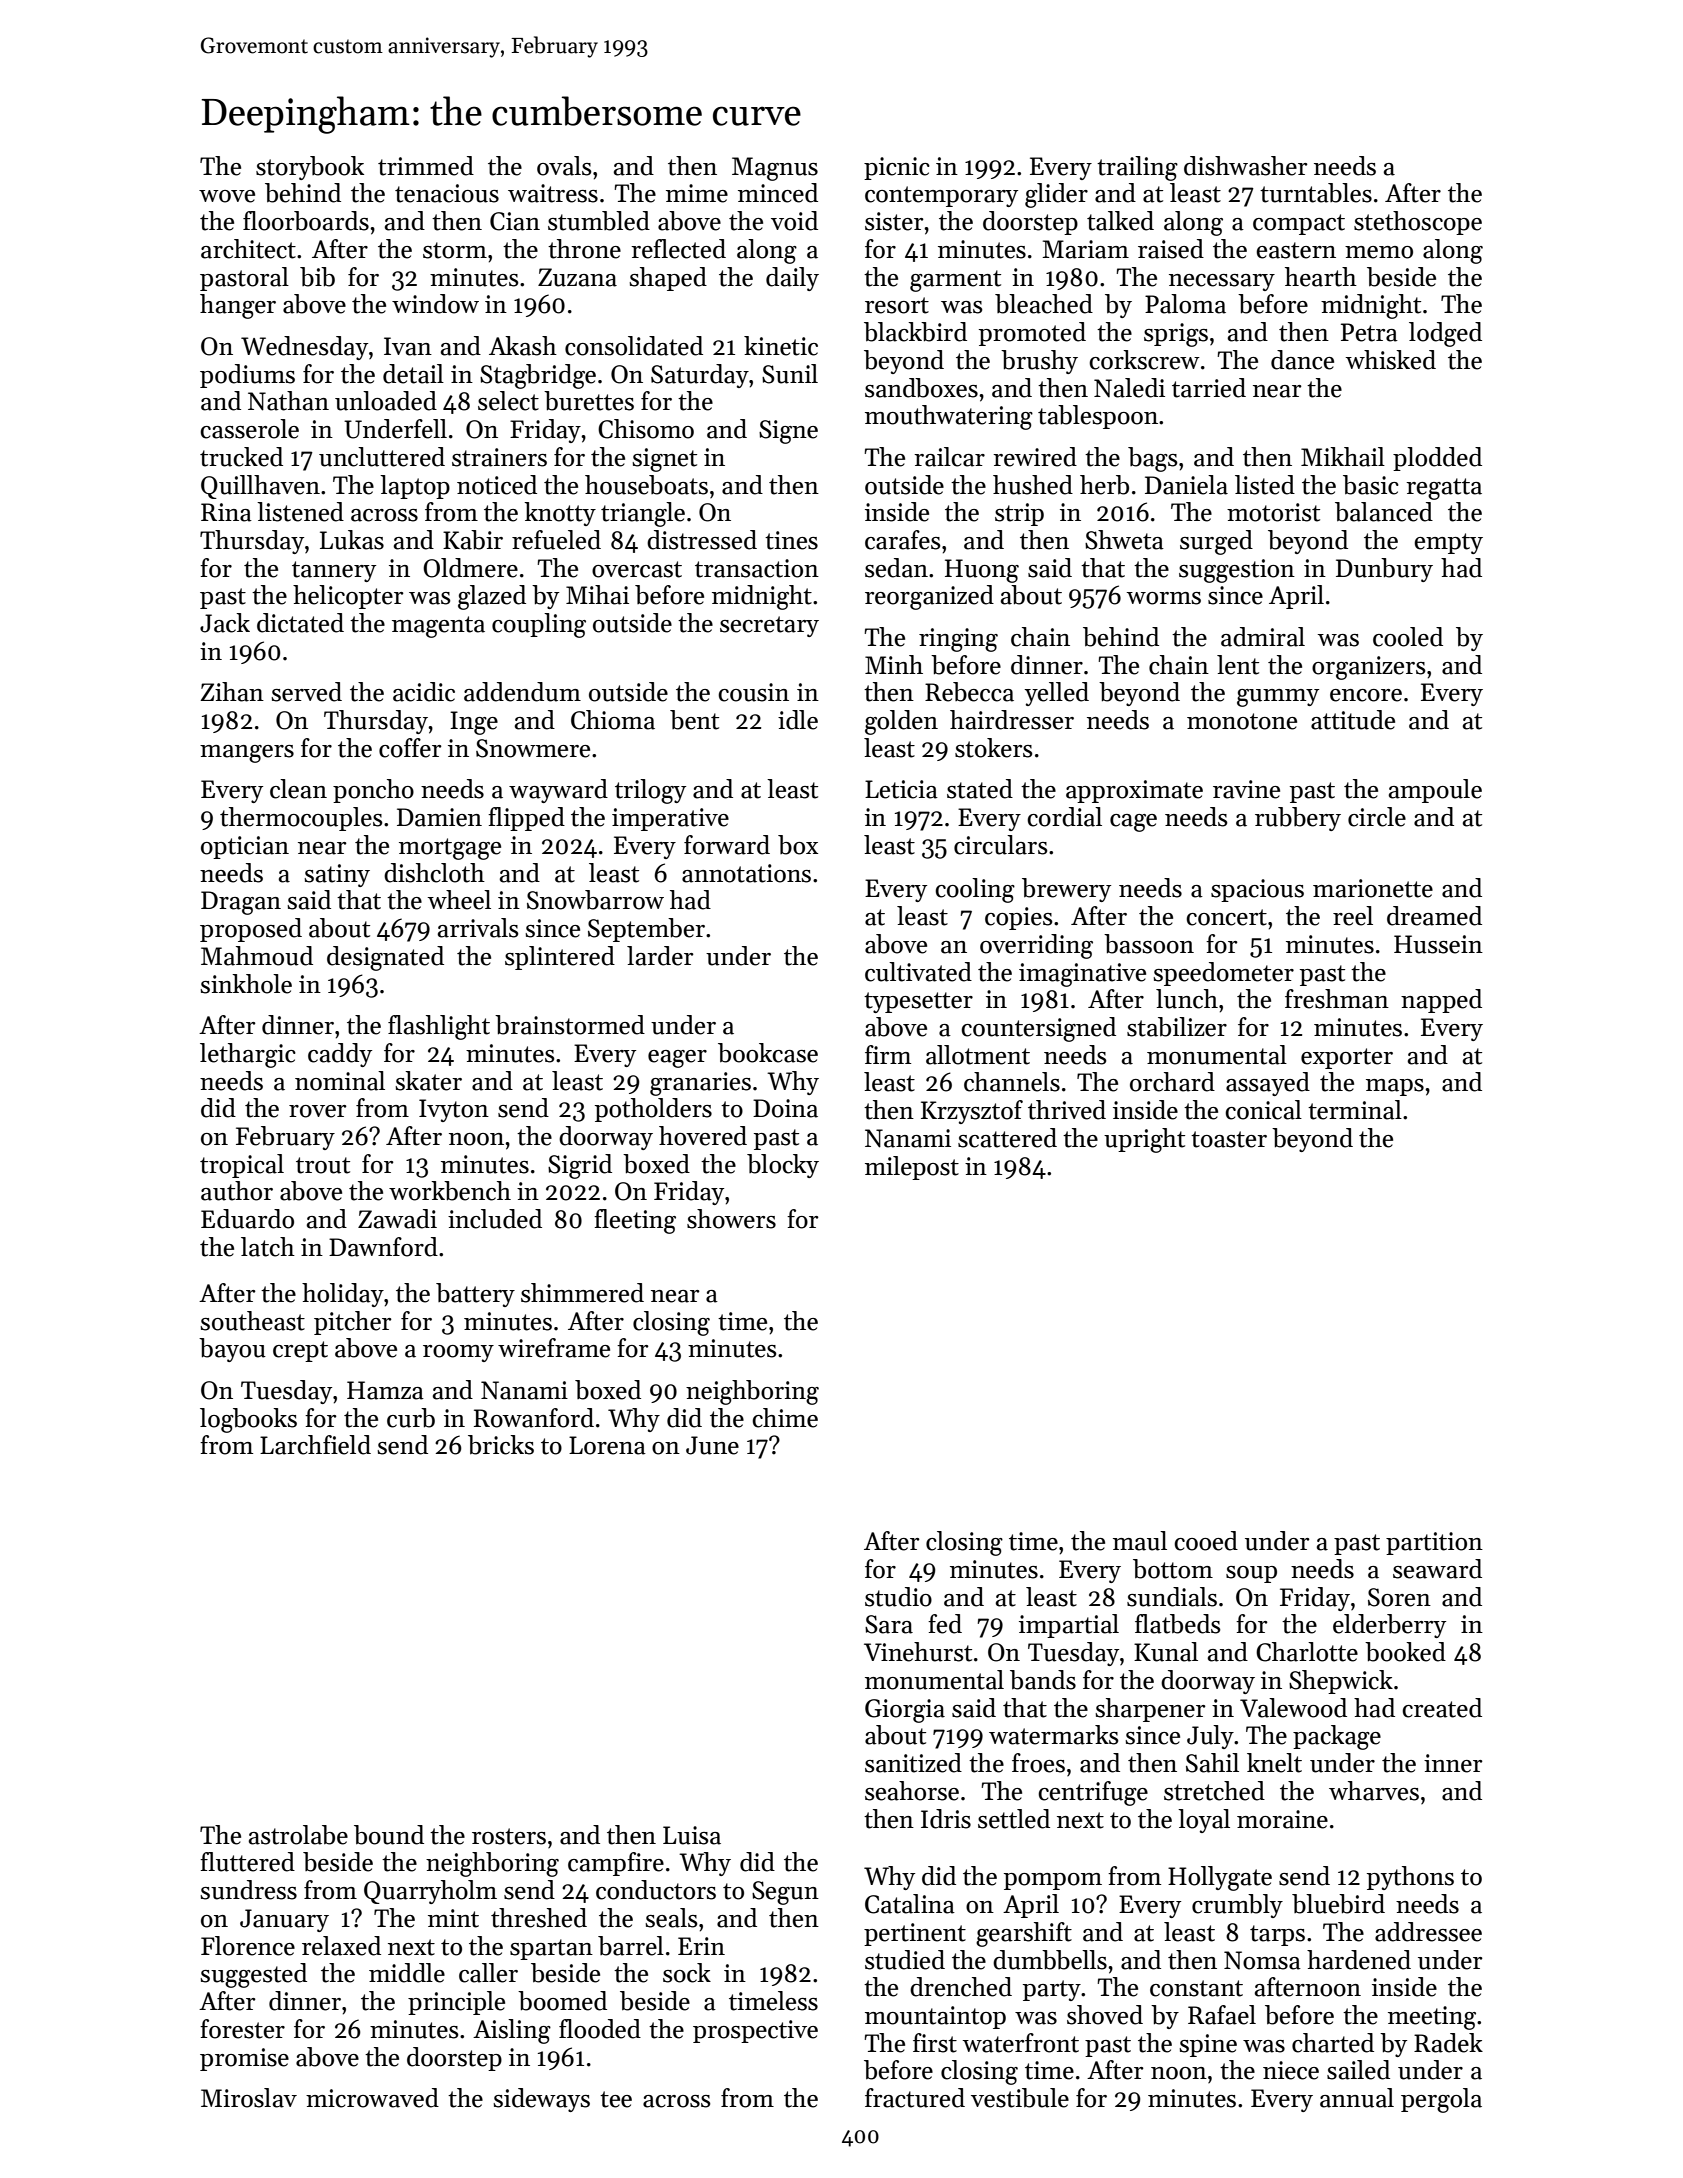 The image size is (1683, 2178). I want to click on noticed, so click(497, 485).
